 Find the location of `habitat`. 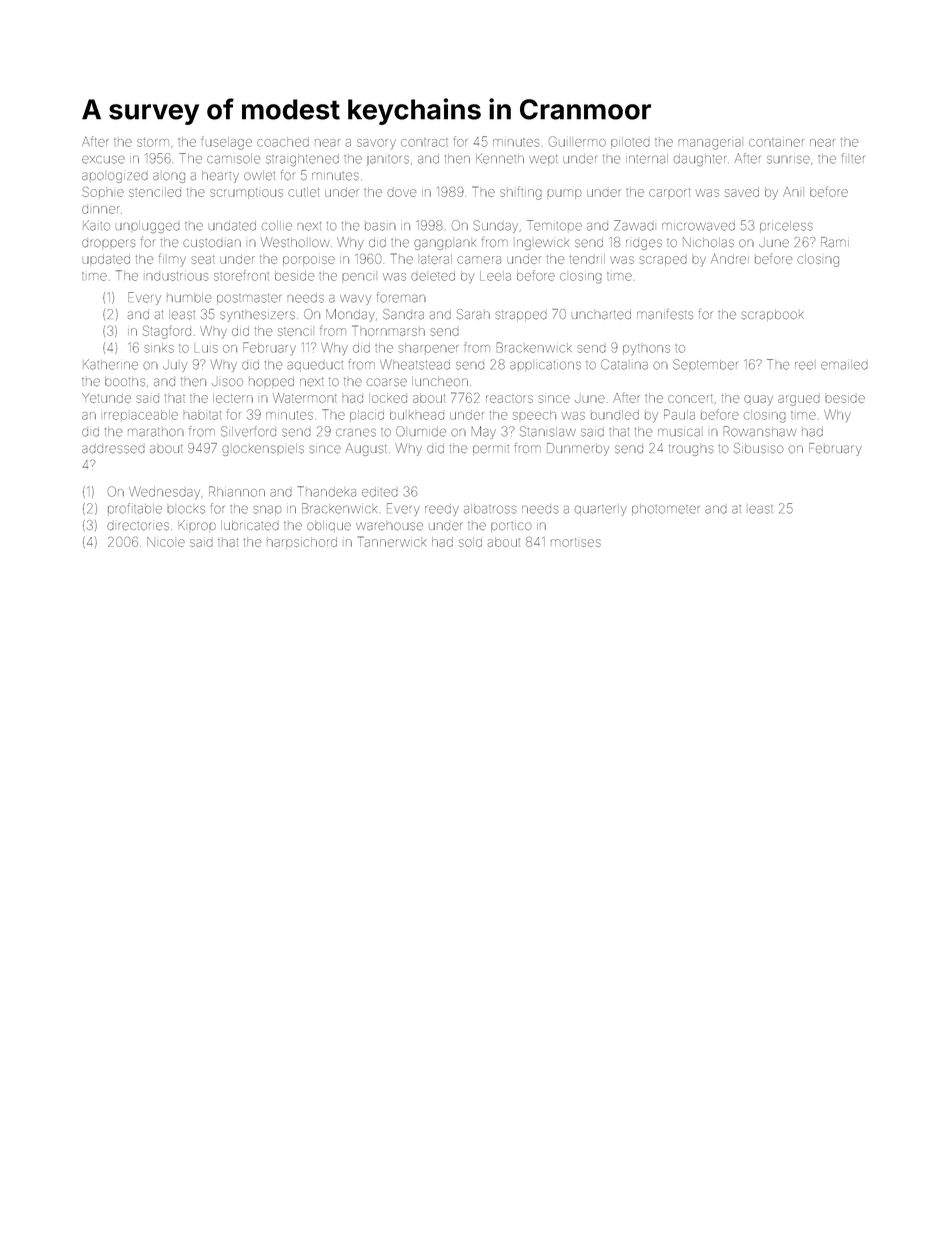

habitat is located at coordinates (202, 415).
